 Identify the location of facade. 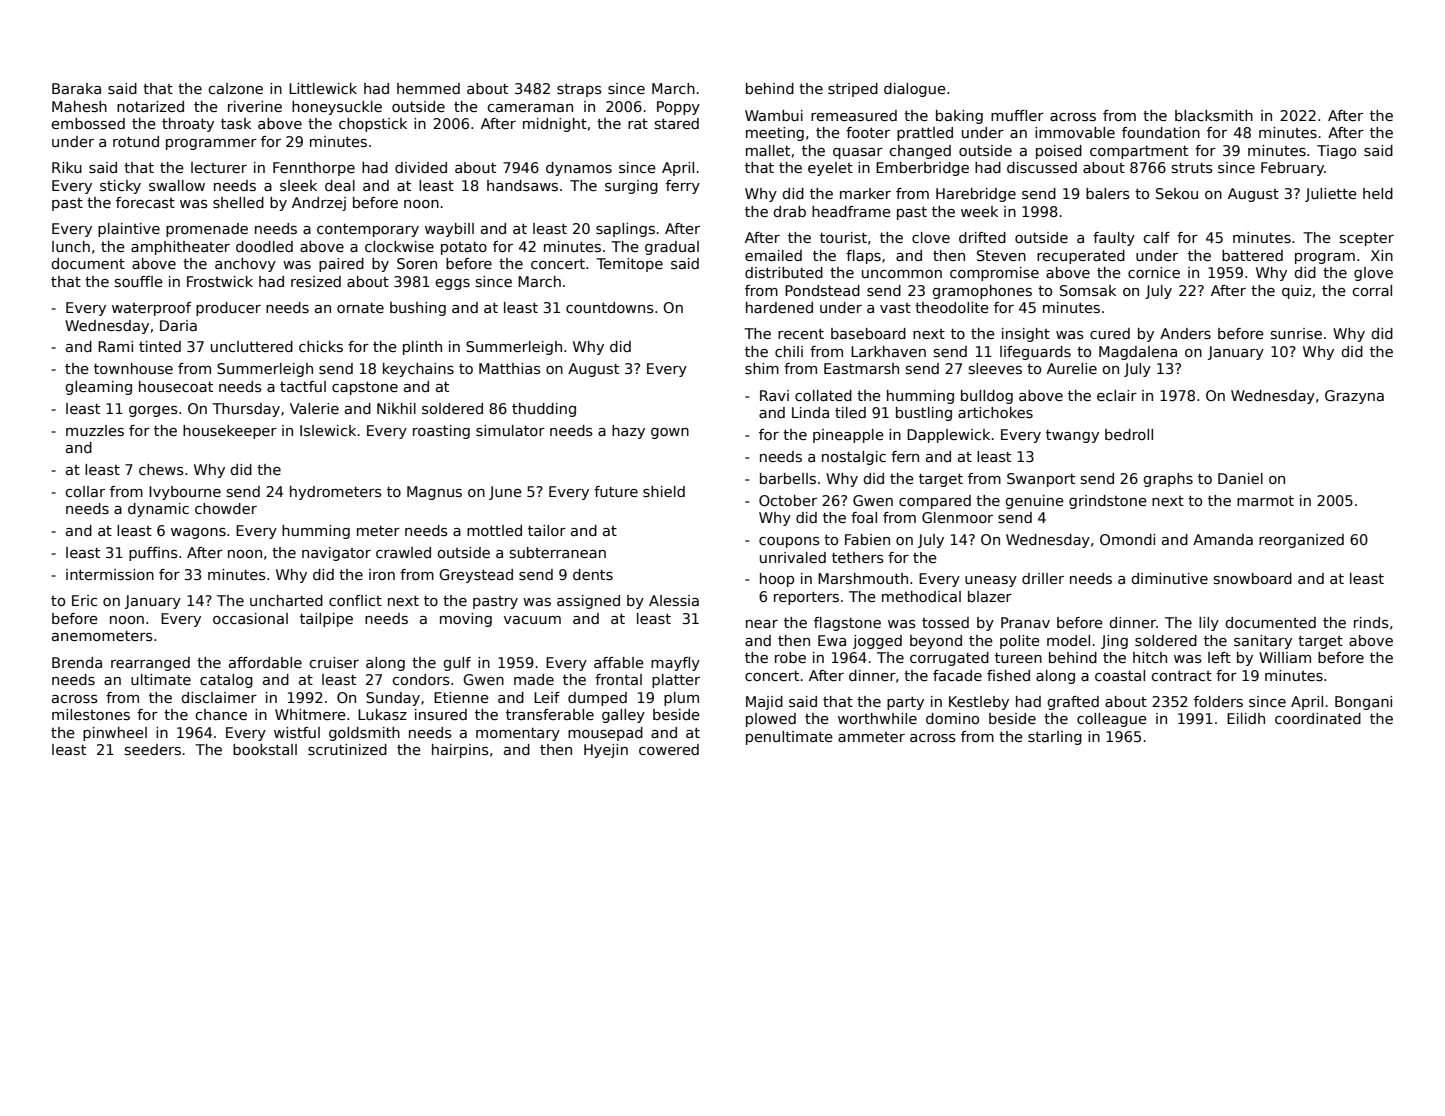
(957, 675).
